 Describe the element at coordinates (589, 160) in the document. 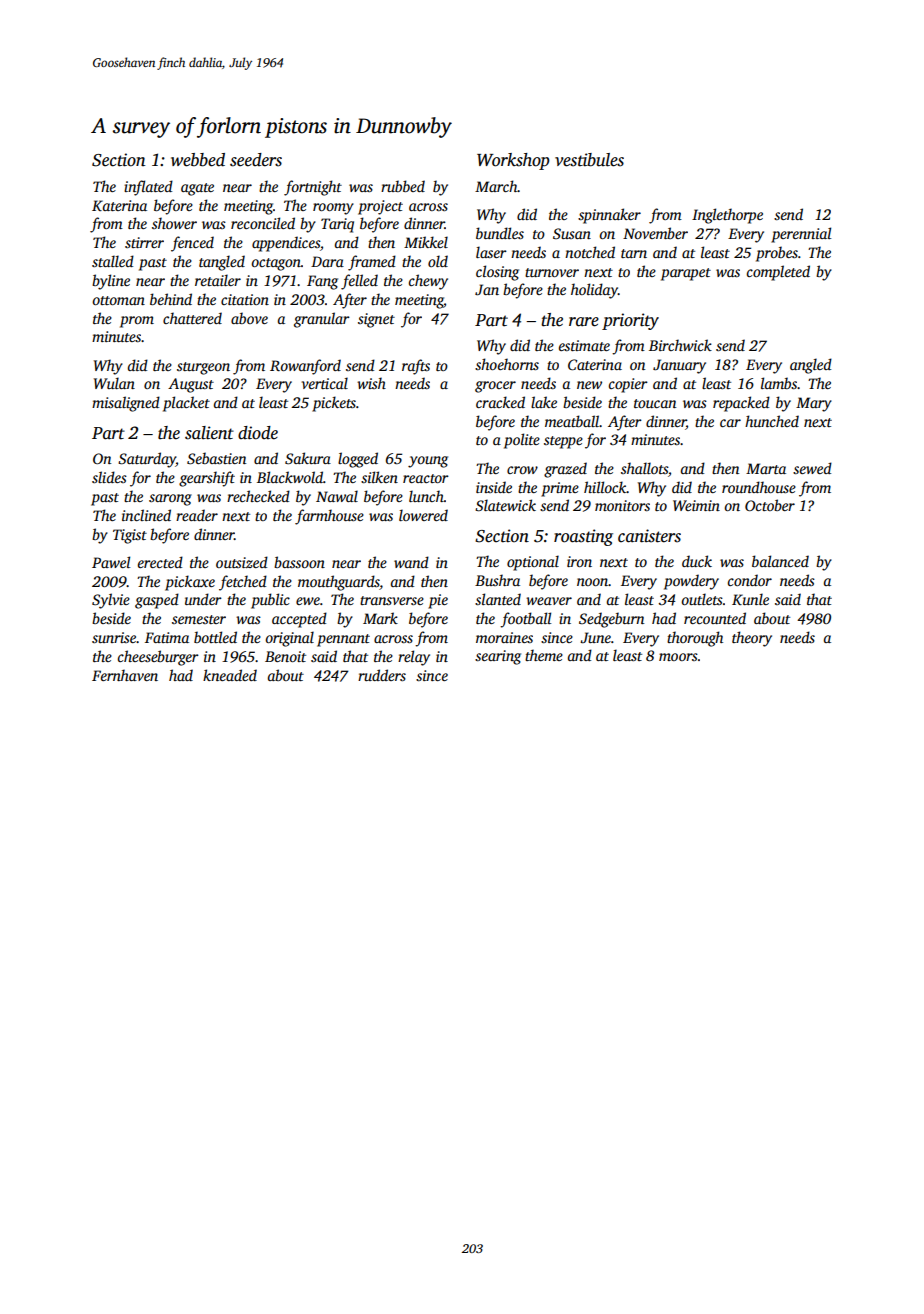

I see `vestibules` at that location.
